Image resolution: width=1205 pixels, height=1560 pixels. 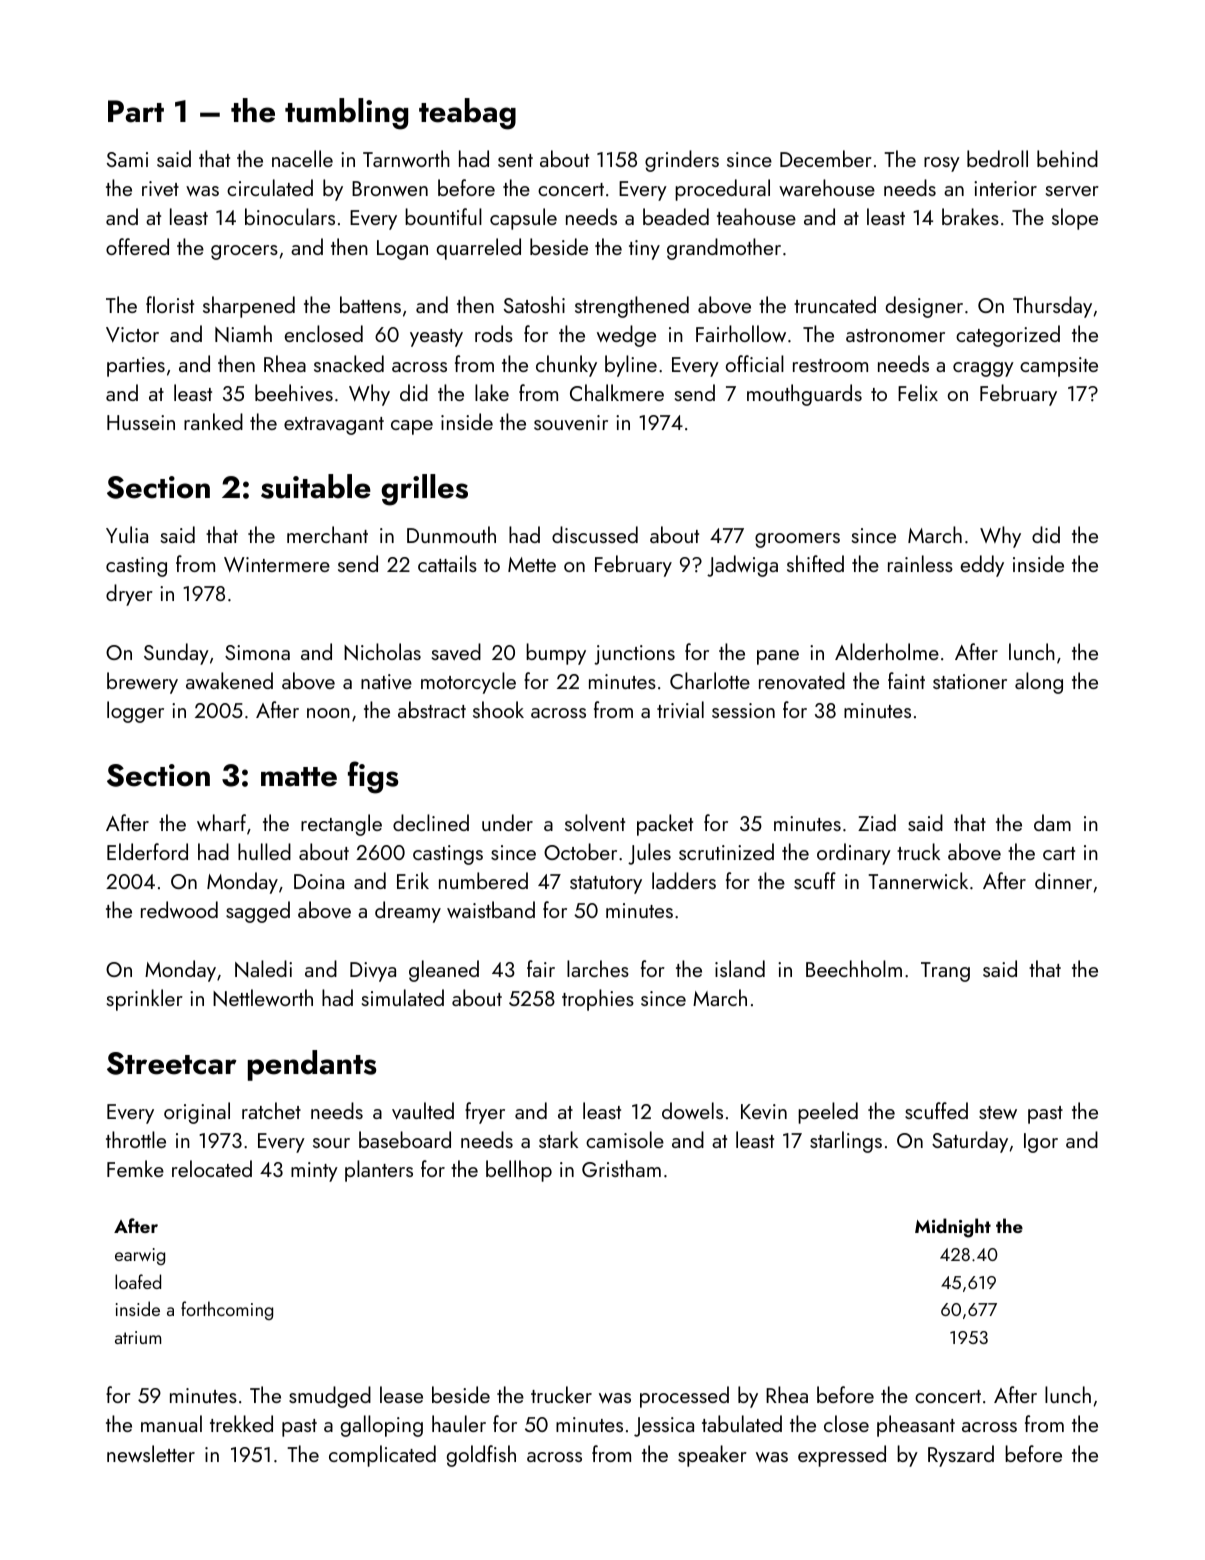 I want to click on nacelle, so click(x=302, y=158).
